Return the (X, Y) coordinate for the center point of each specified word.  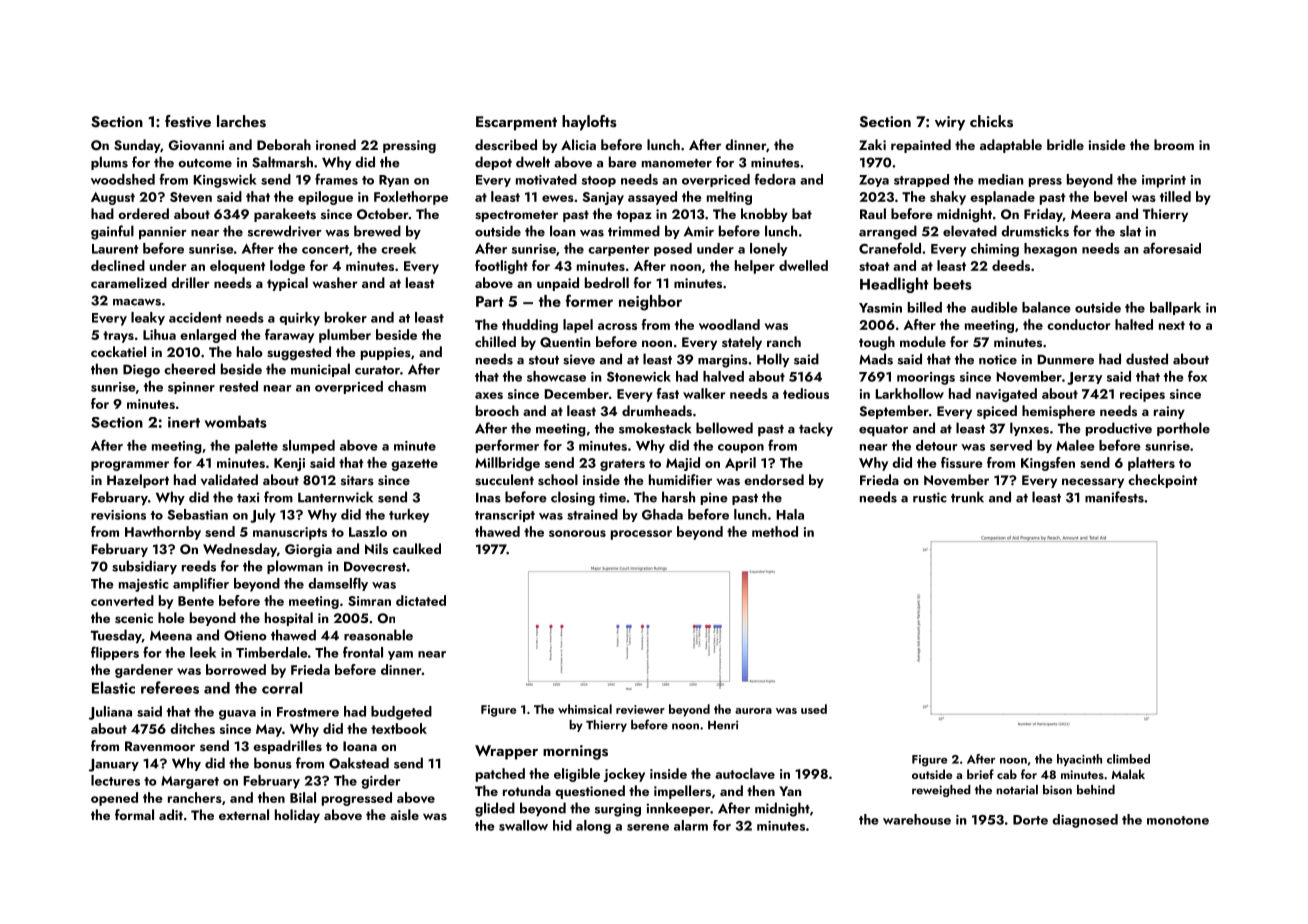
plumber (345, 336)
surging (618, 810)
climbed (1128, 759)
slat (1130, 231)
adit (171, 814)
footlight (501, 267)
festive (188, 121)
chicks (991, 121)
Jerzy (1084, 378)
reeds (199, 566)
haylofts (589, 123)
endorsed (774, 480)
